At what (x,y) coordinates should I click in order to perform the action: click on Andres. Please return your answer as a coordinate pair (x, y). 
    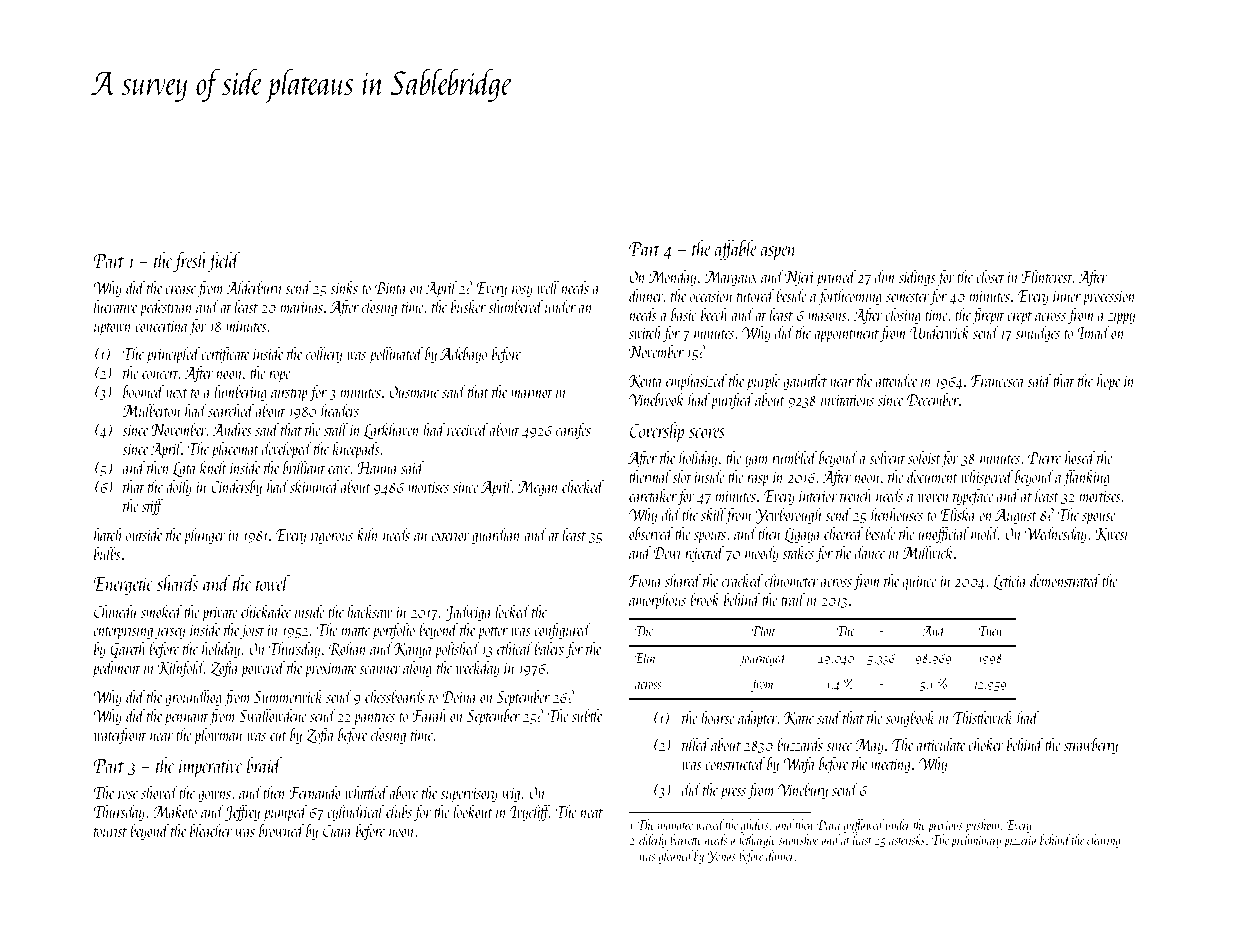
    Looking at the image, I should click on (232, 429).
